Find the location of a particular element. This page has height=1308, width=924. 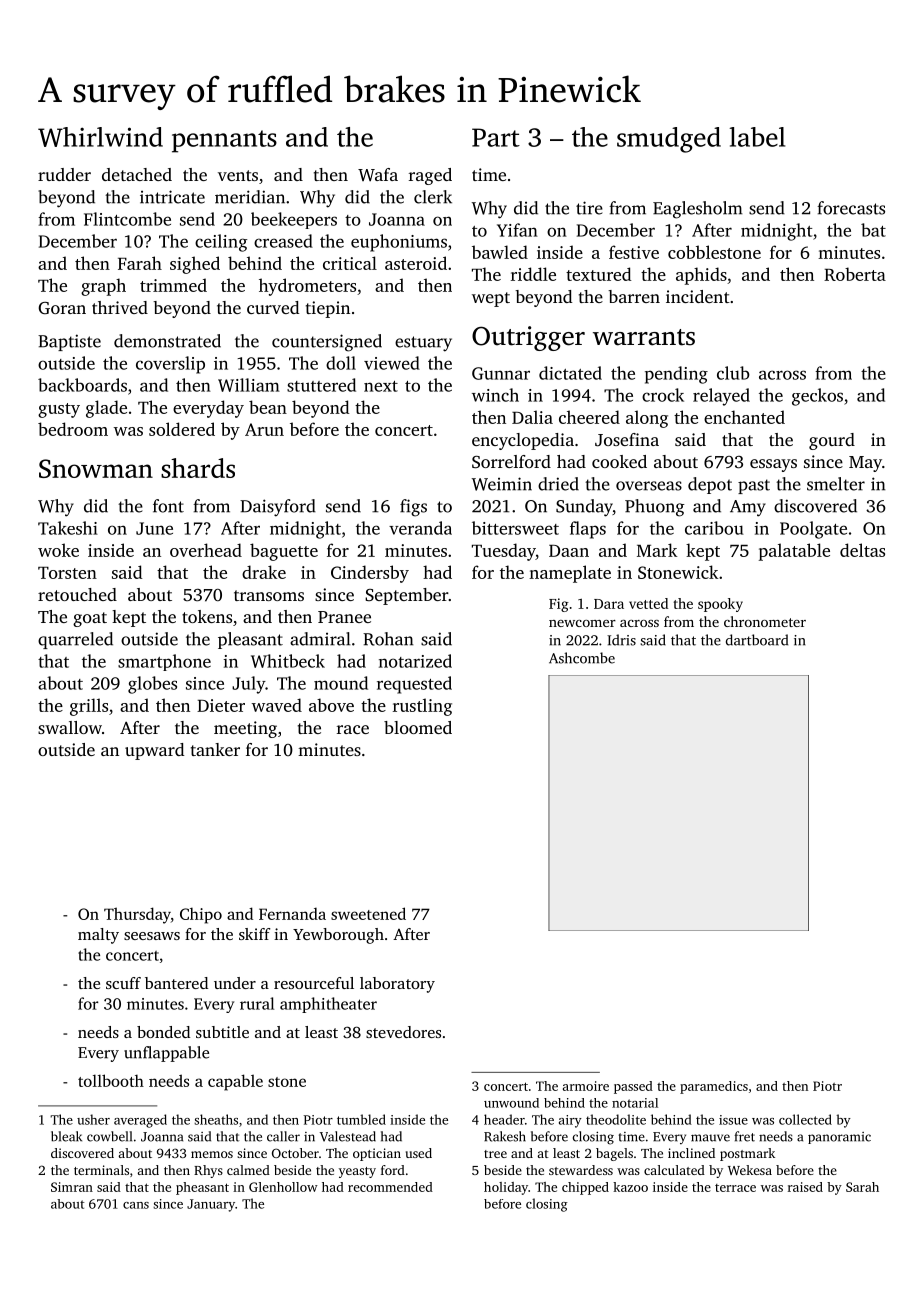

malty is located at coordinates (98, 936).
